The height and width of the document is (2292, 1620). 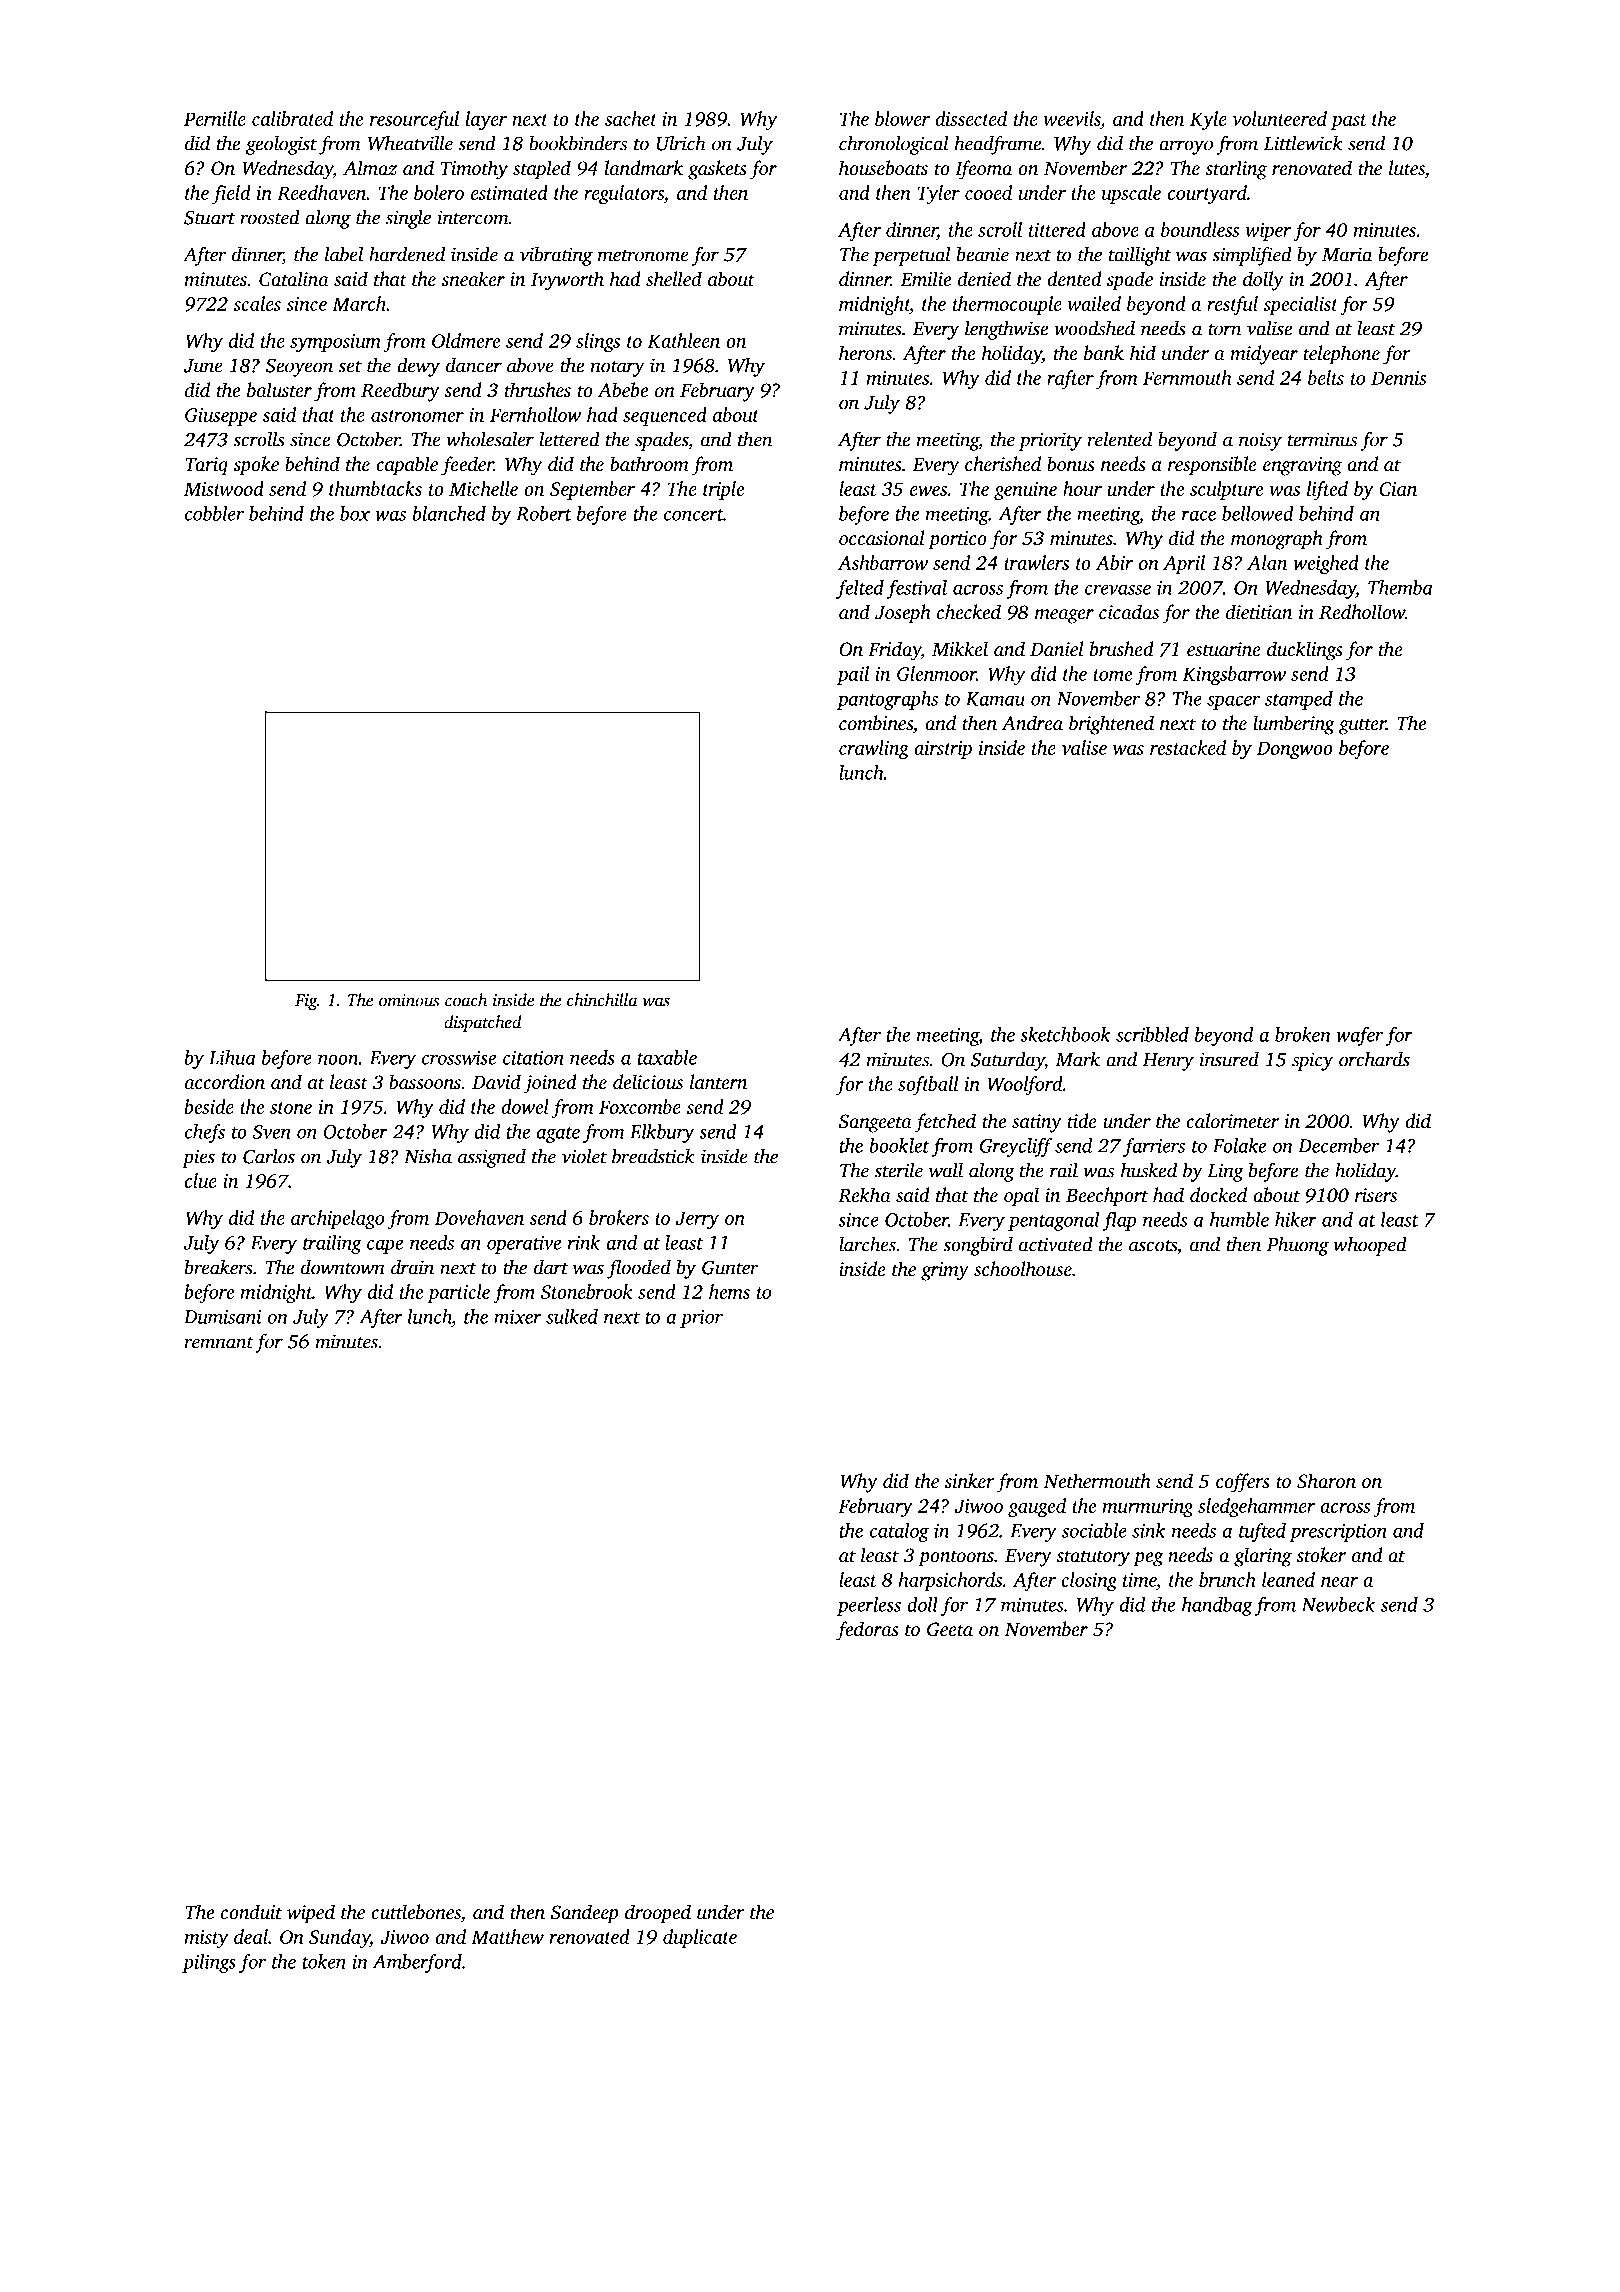 What do you see at coordinates (700, 1938) in the document?
I see `duplicate` at bounding box center [700, 1938].
